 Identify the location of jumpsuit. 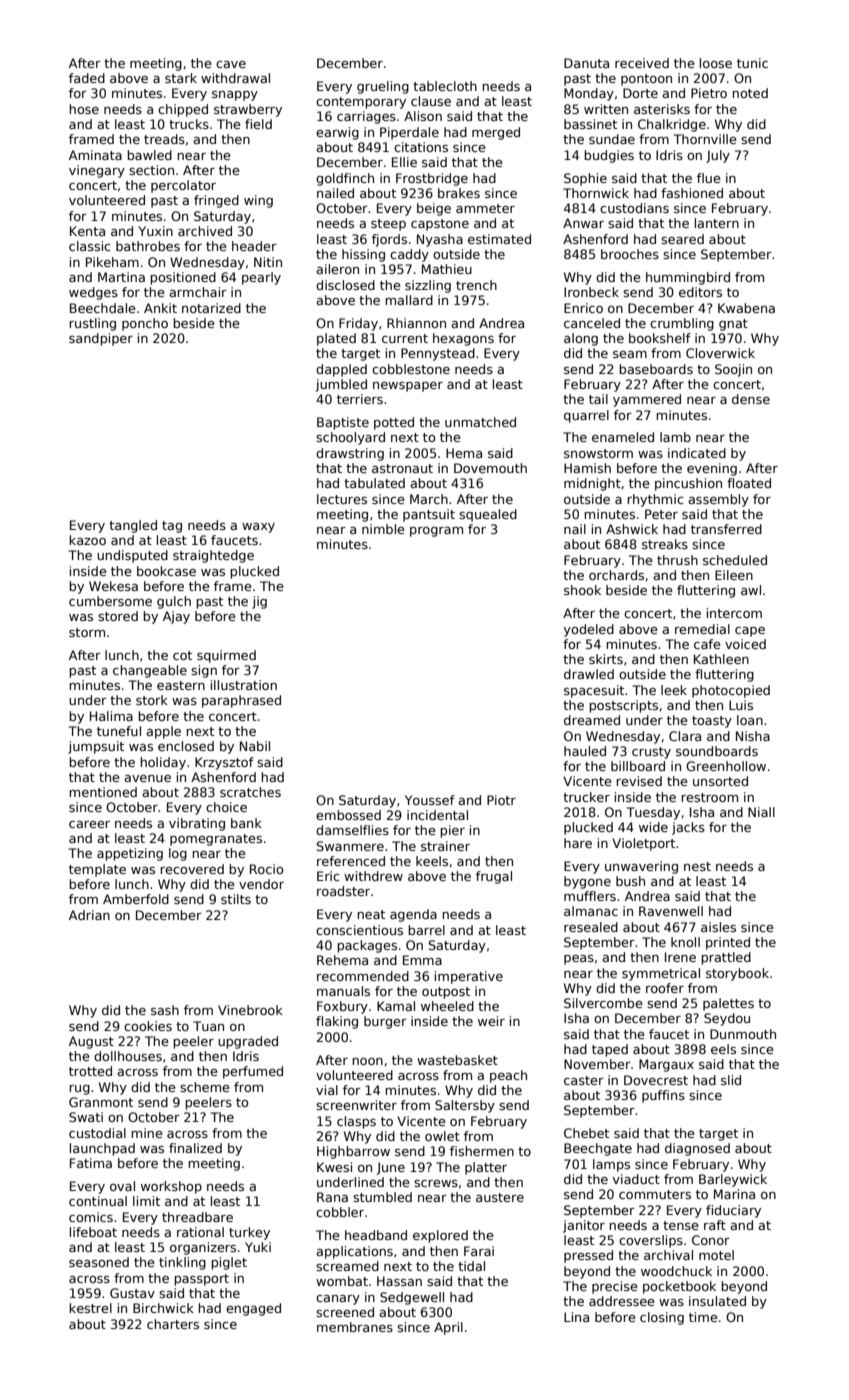
(96, 747).
